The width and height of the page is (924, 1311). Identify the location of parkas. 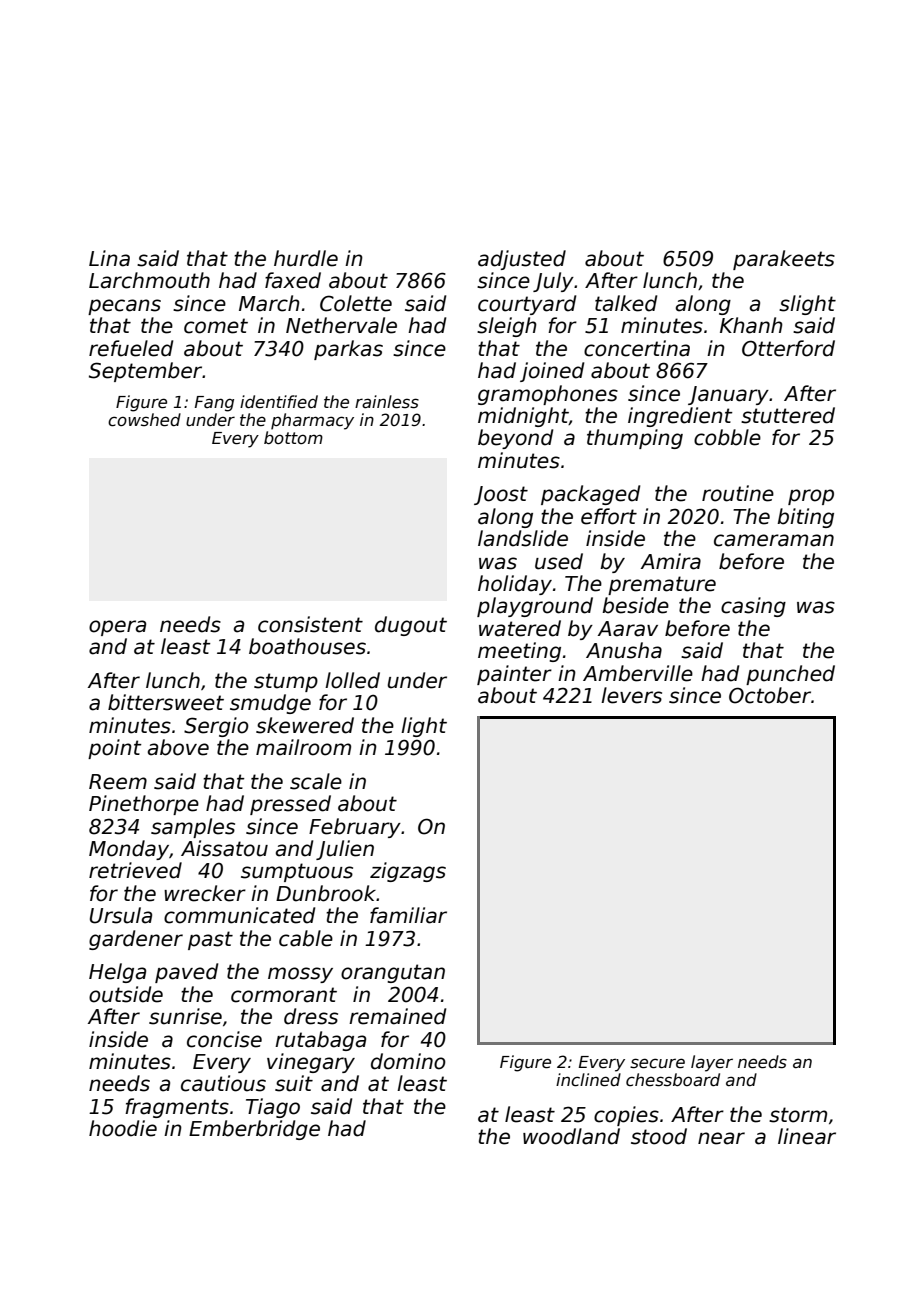
(348, 350).
